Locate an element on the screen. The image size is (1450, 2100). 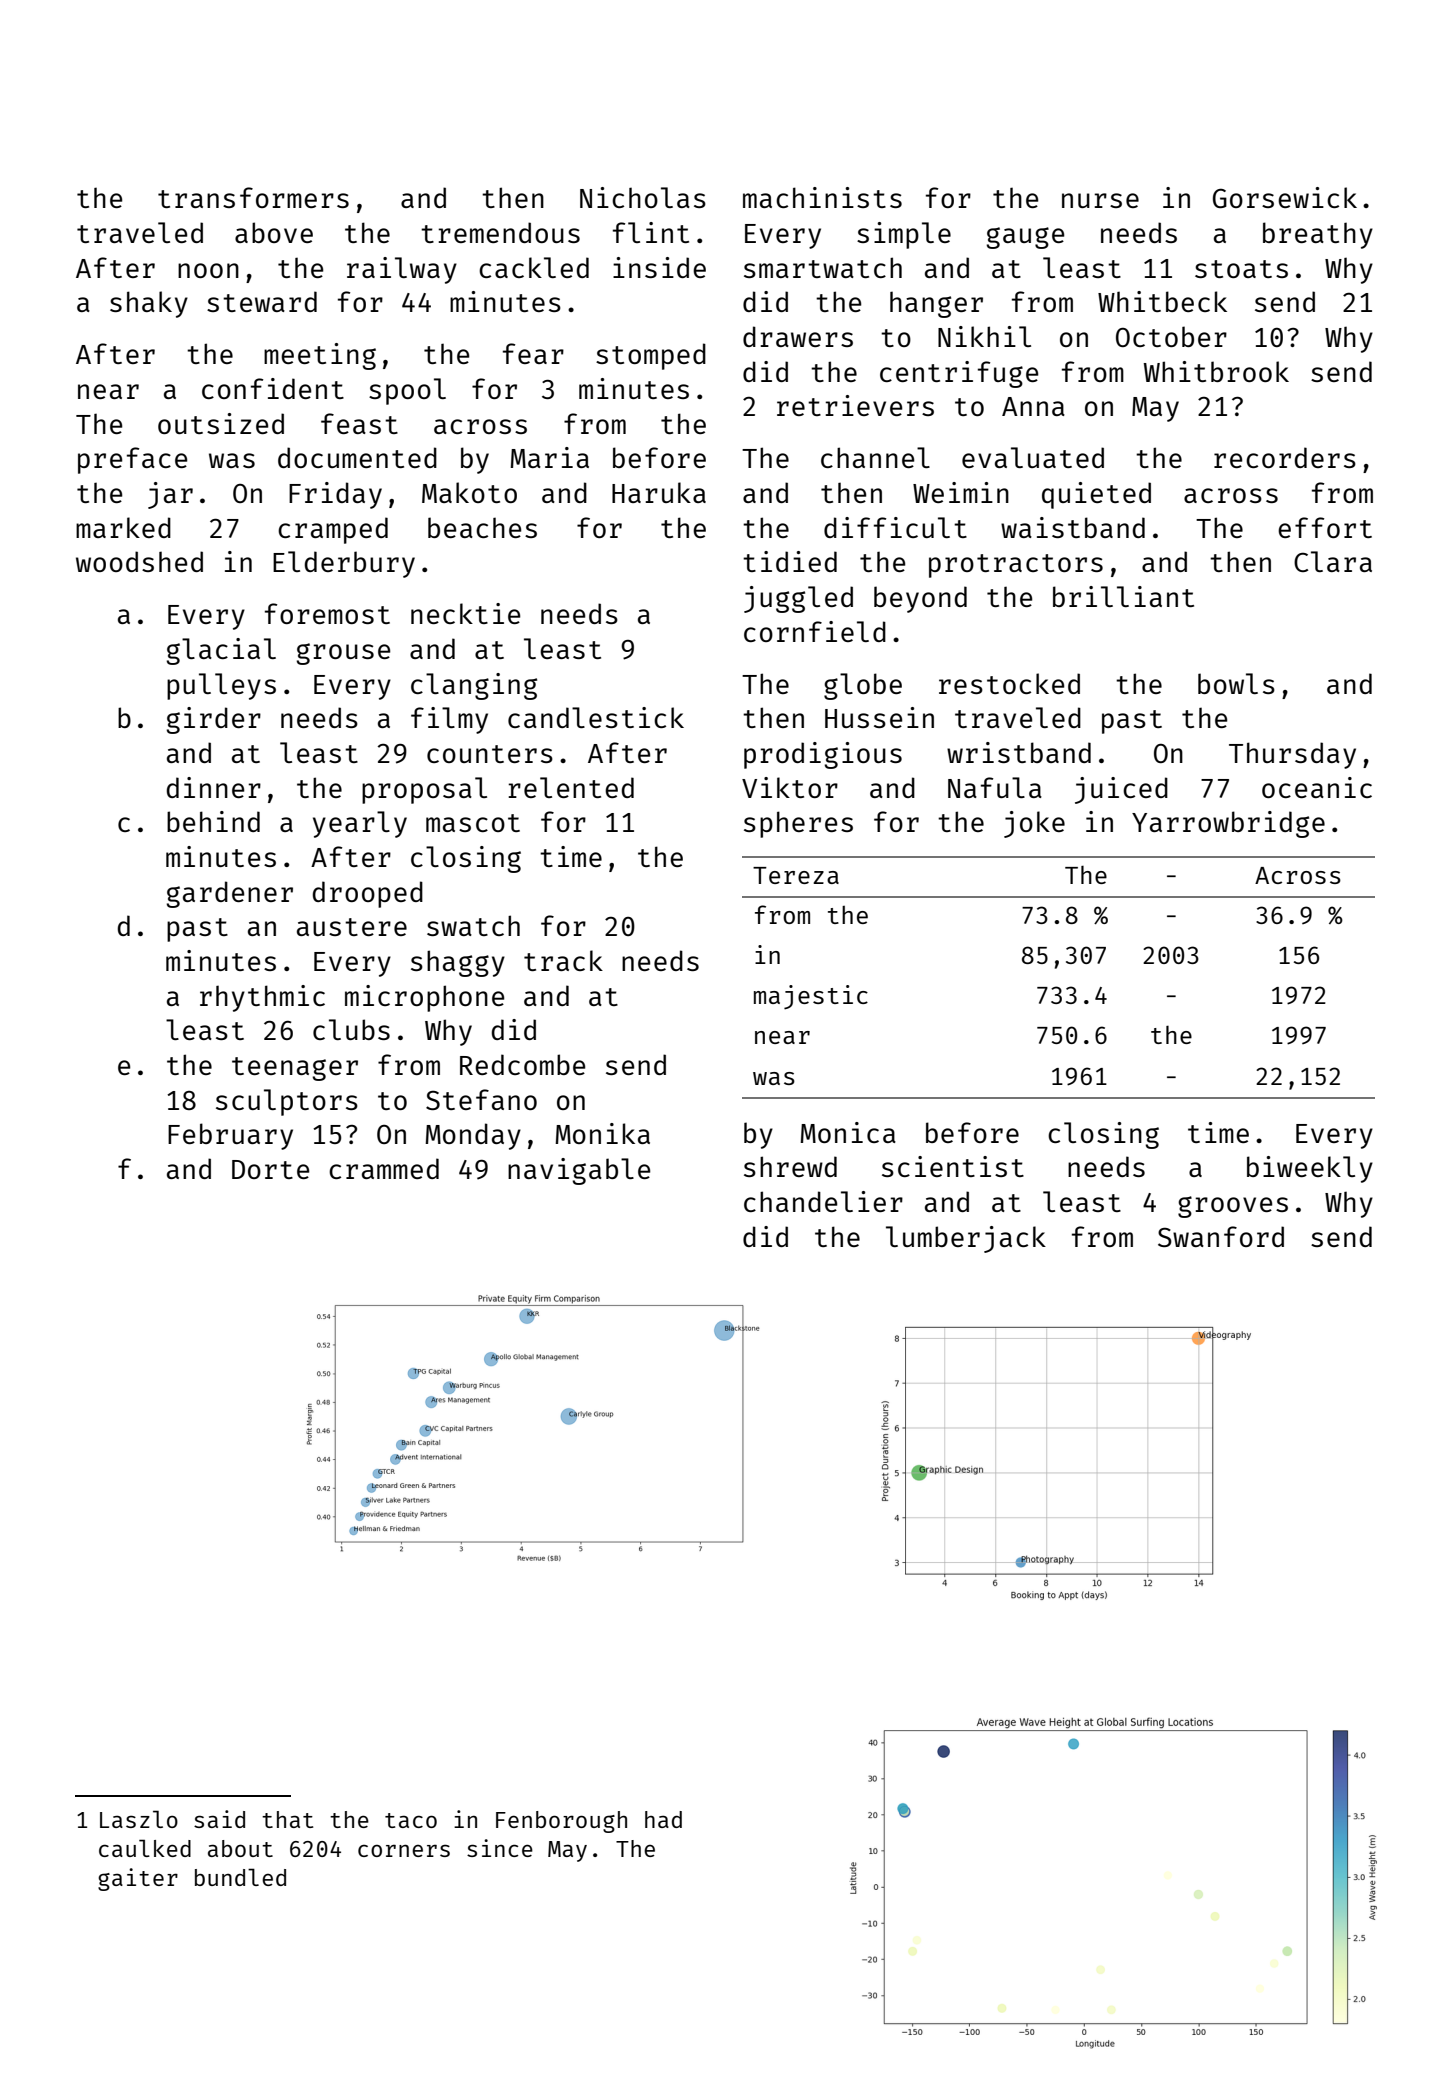
taco is located at coordinates (411, 1820).
